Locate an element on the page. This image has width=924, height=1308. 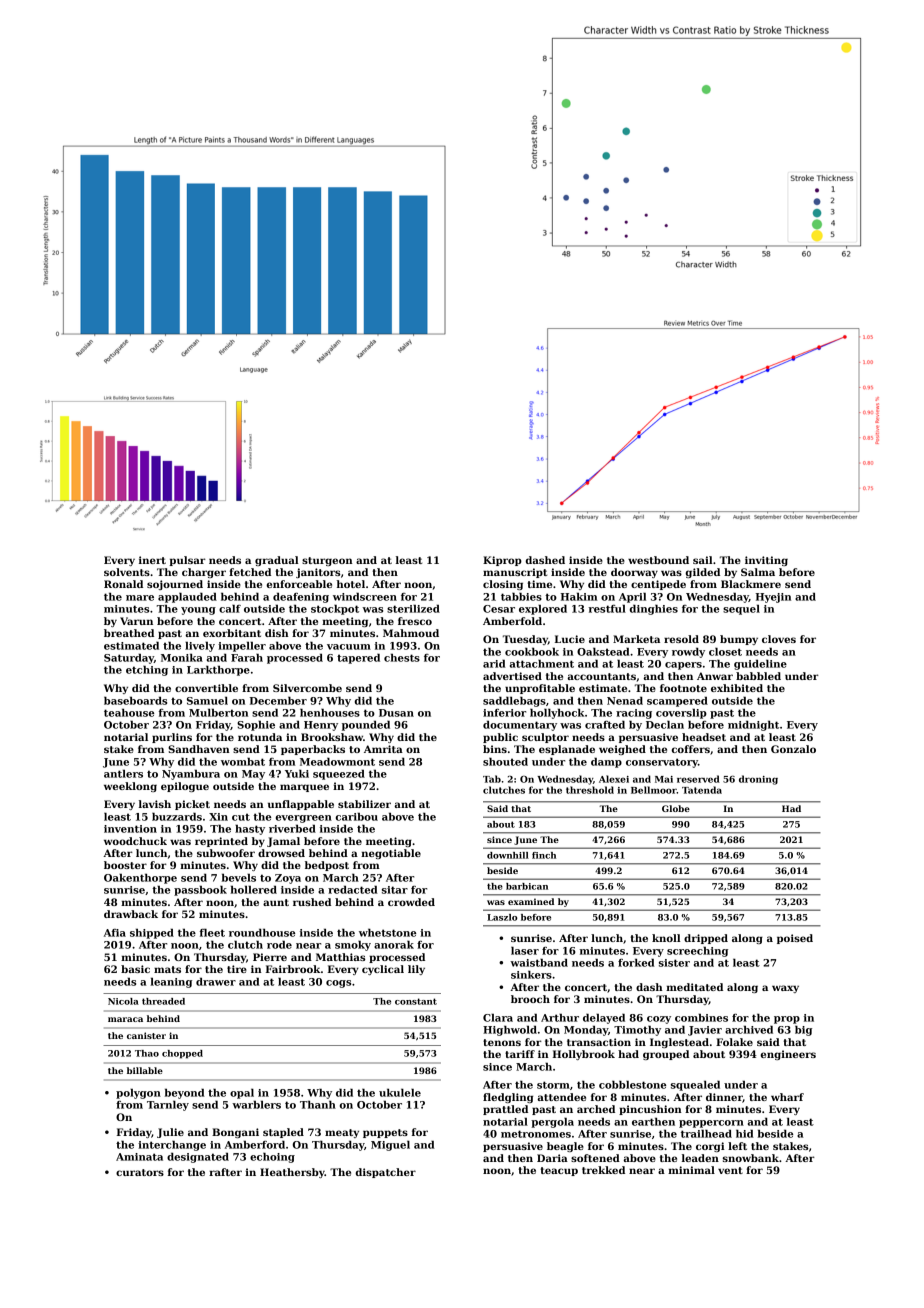
mare is located at coordinates (140, 598).
